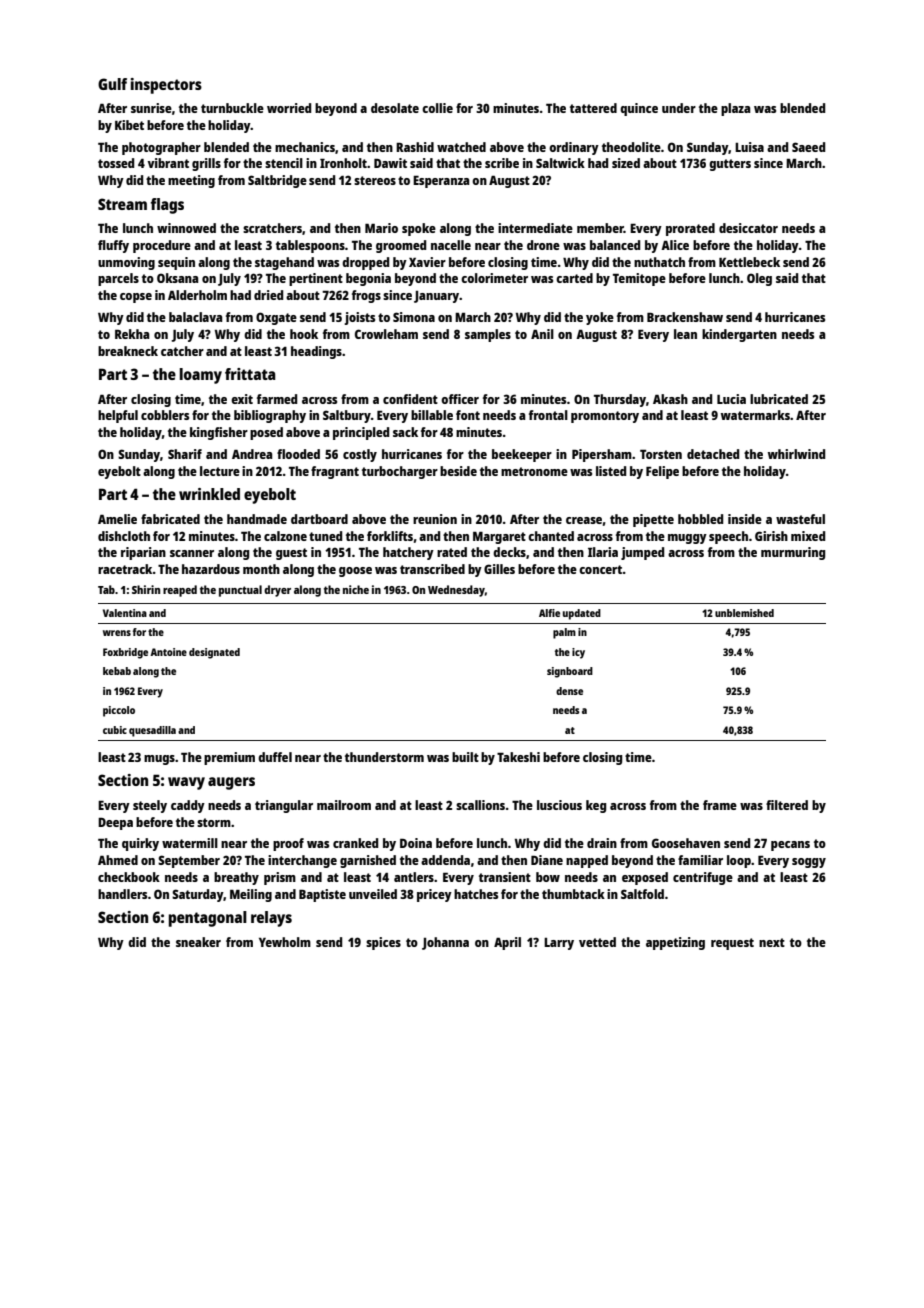 The image size is (924, 1308). Describe the element at coordinates (198, 942) in the screenshot. I see `sneaker` at that location.
